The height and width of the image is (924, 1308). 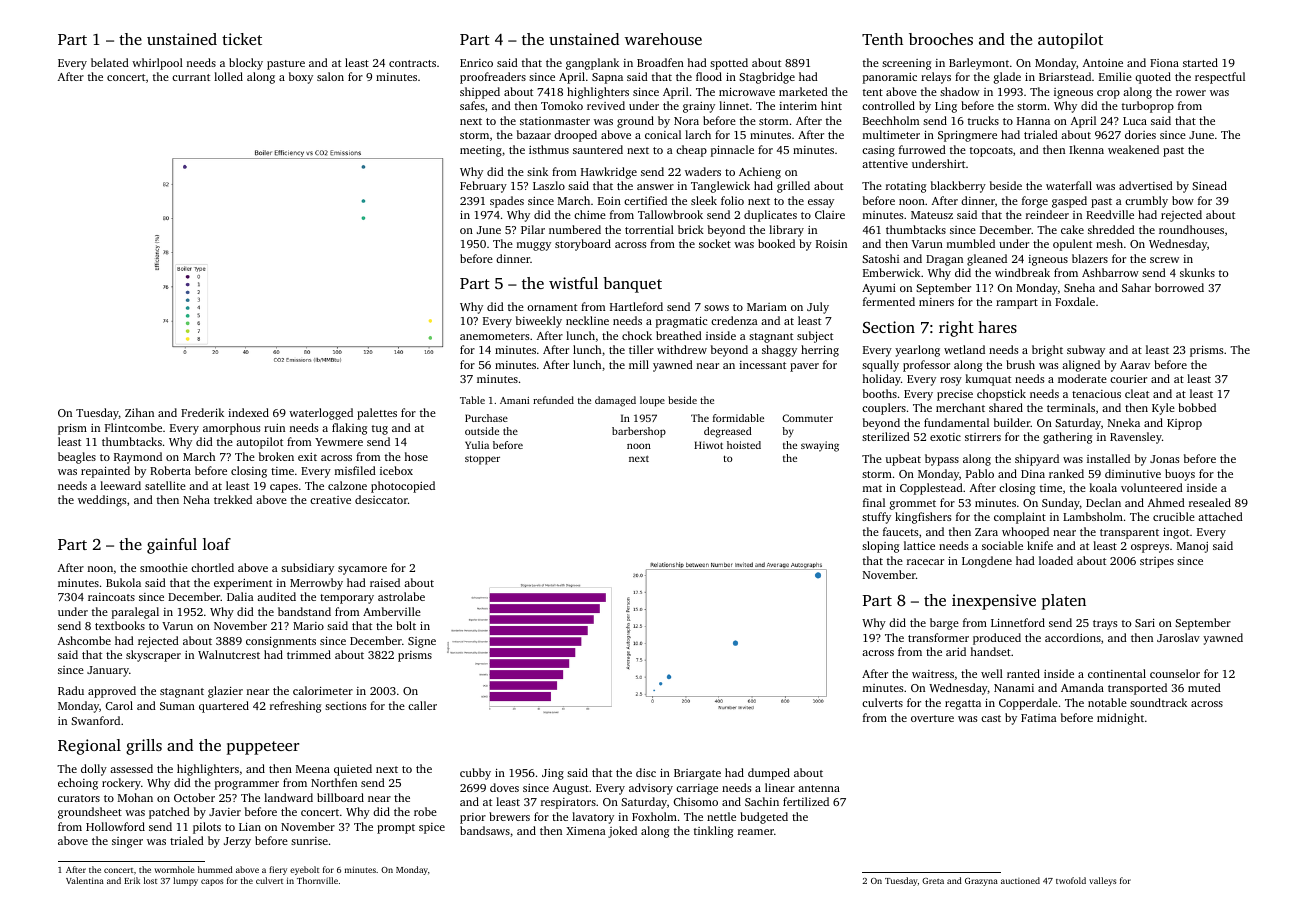 I want to click on warehouse, so click(x=663, y=39).
